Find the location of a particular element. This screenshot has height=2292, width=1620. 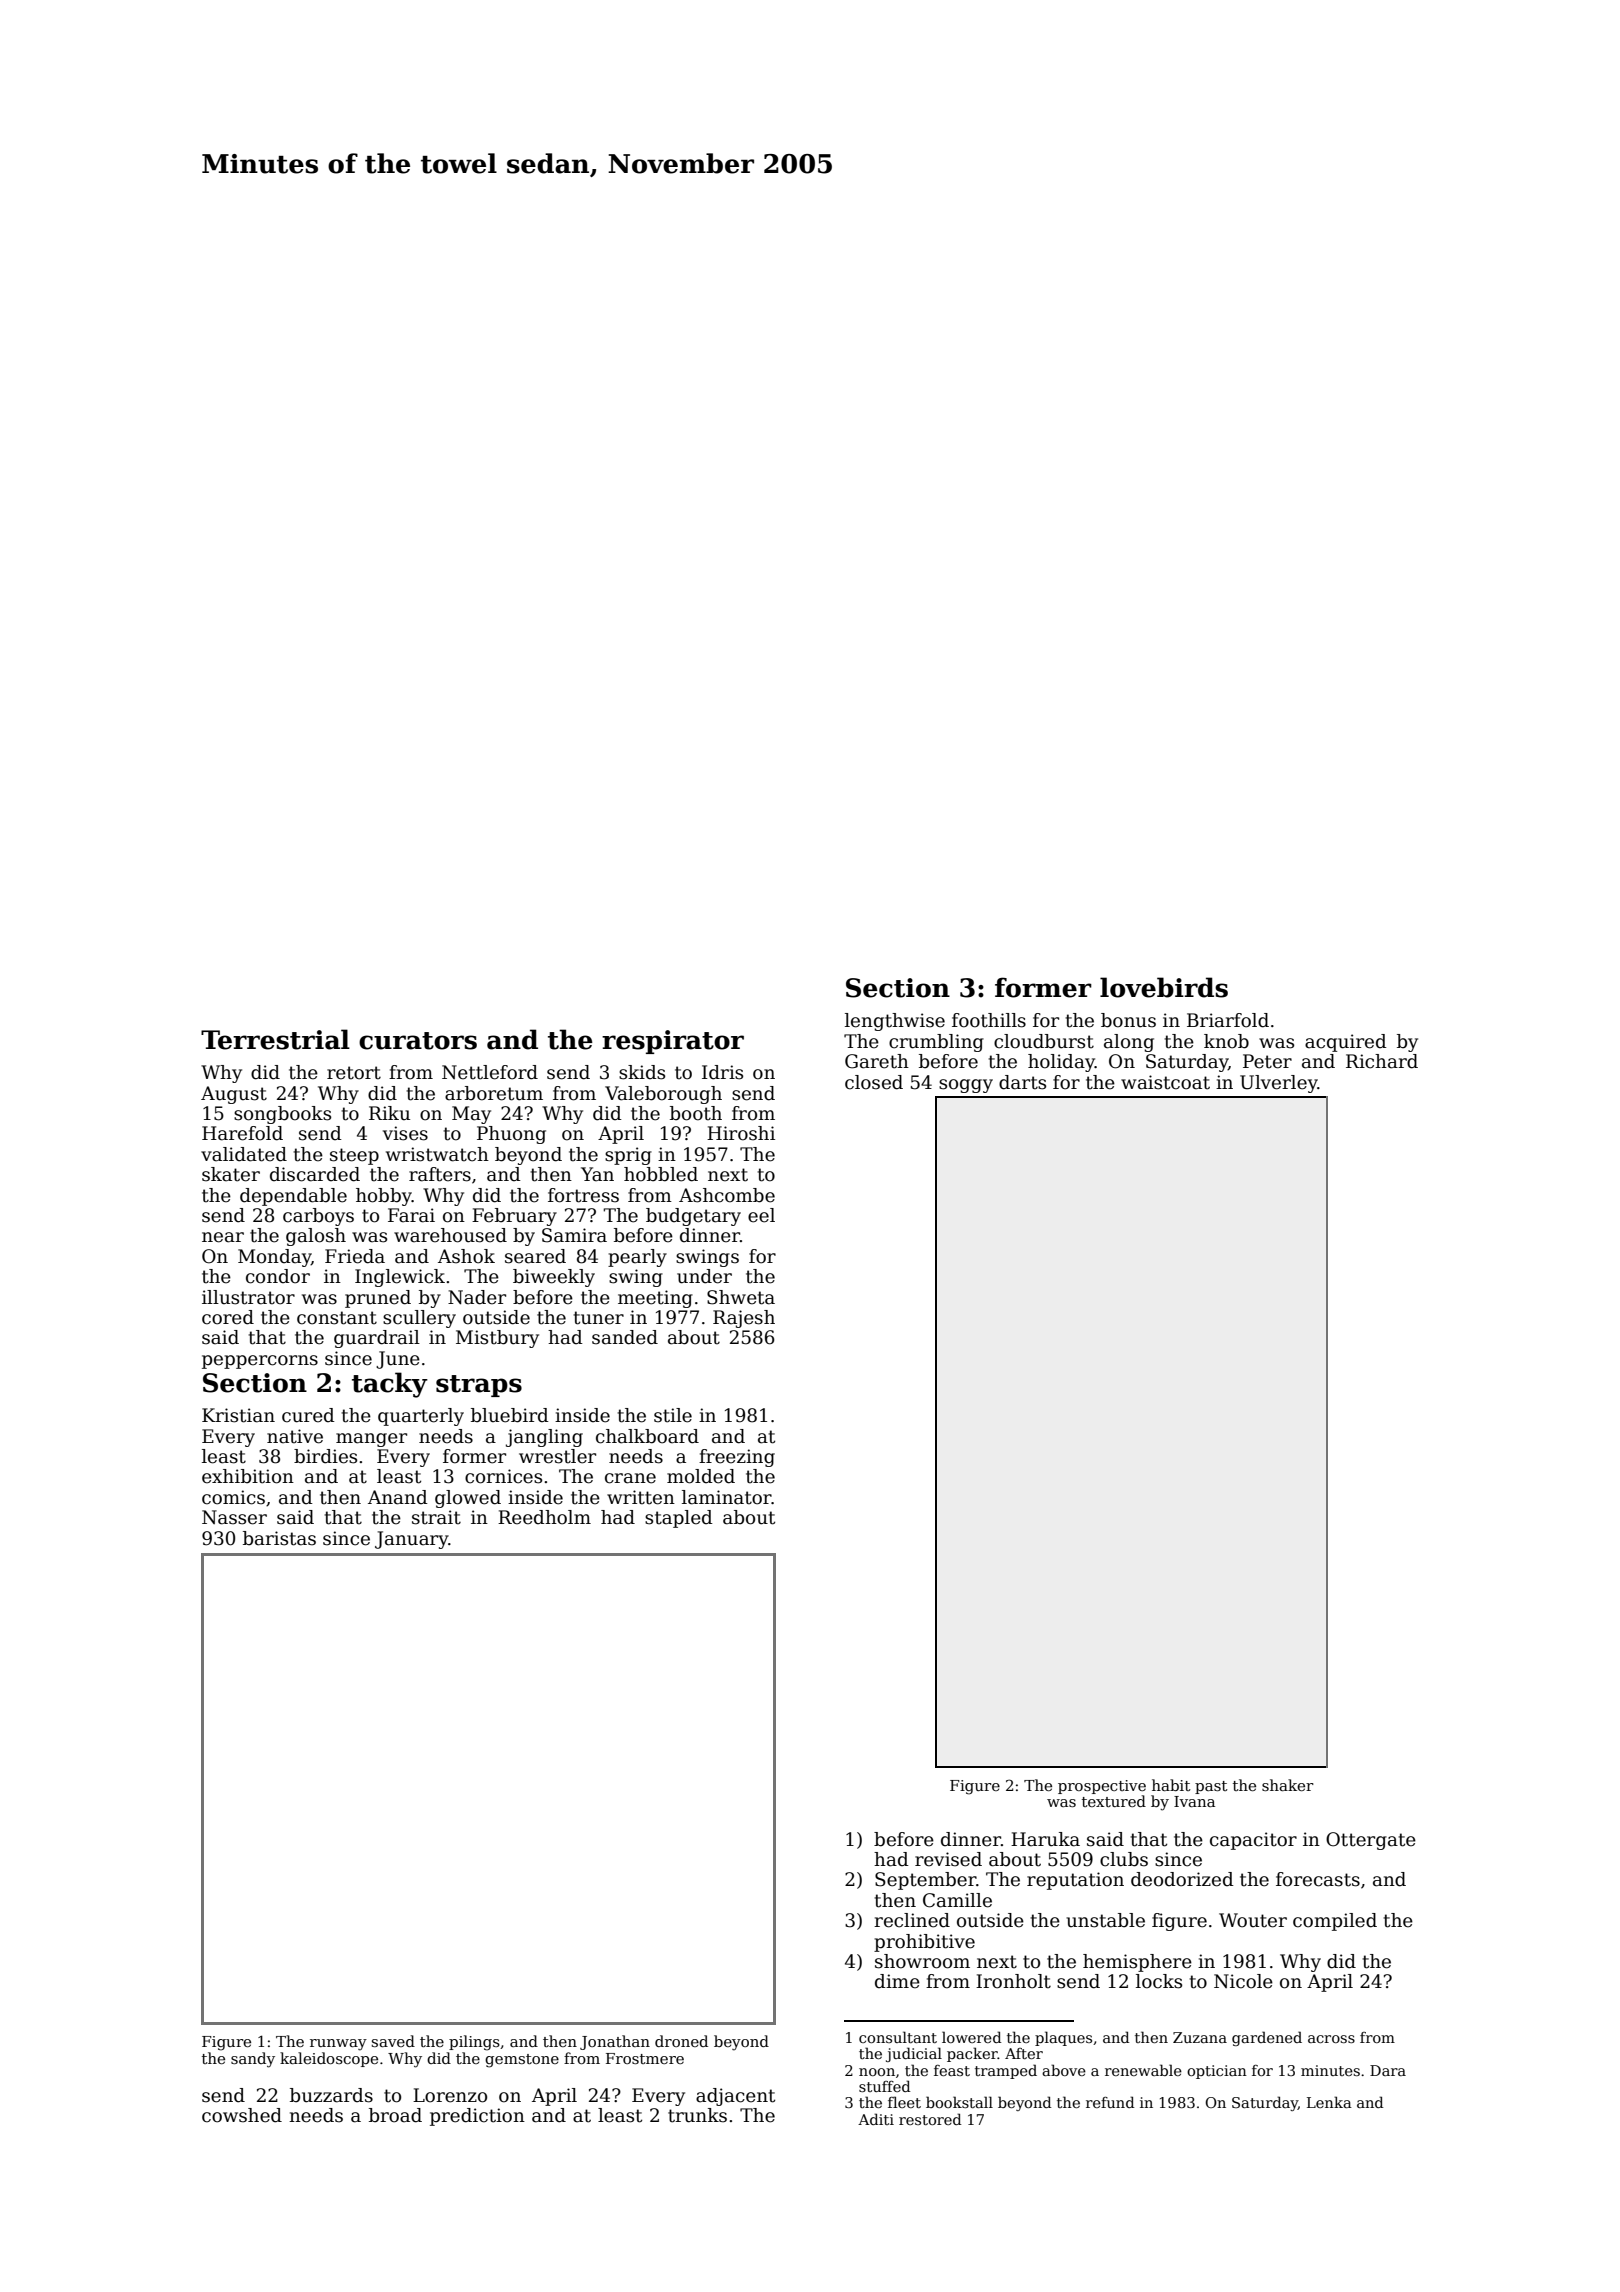

straps is located at coordinates (479, 1386).
